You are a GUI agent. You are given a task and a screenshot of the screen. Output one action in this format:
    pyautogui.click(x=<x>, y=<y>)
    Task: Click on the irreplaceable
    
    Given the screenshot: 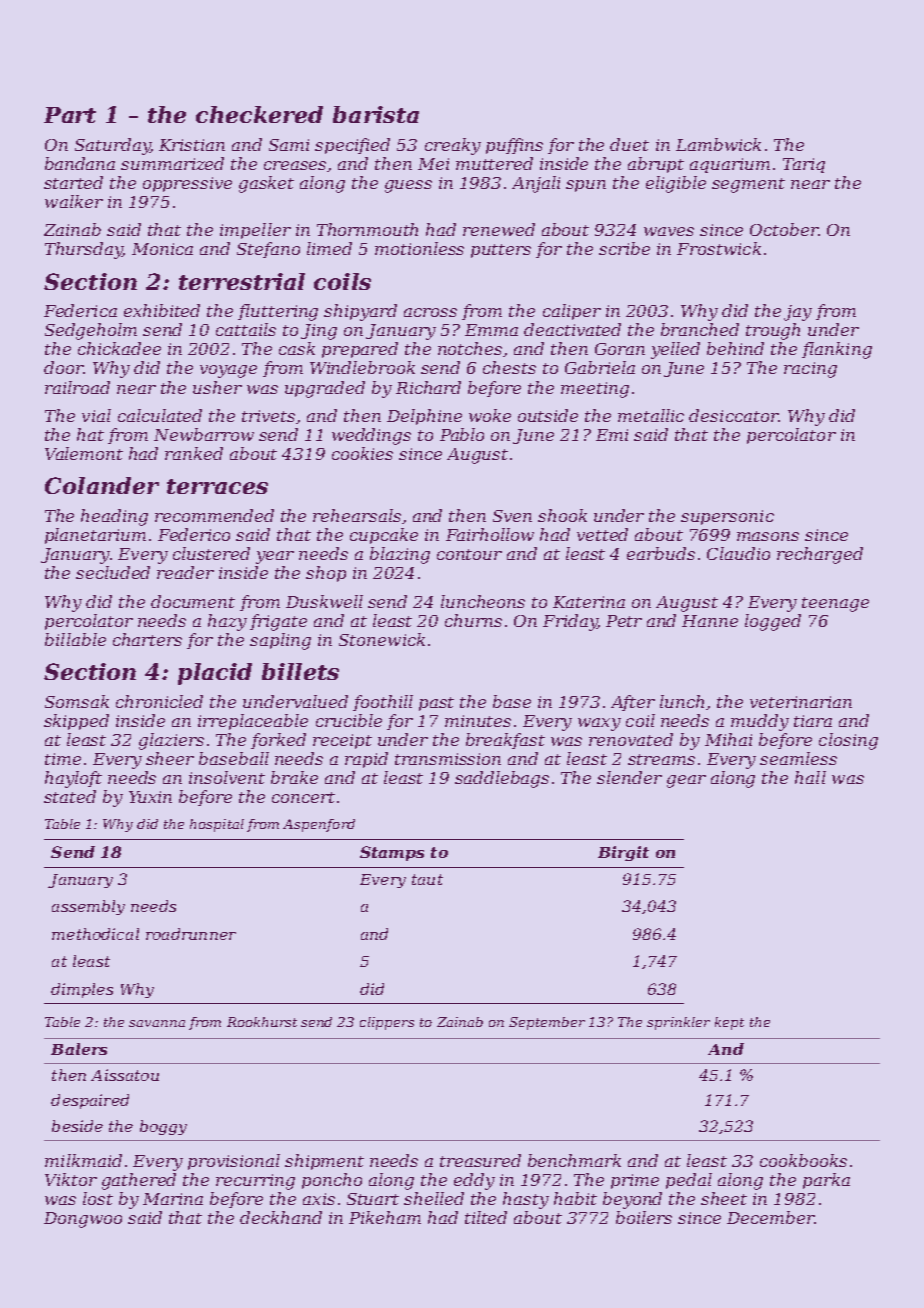 What is the action you would take?
    pyautogui.click(x=253, y=722)
